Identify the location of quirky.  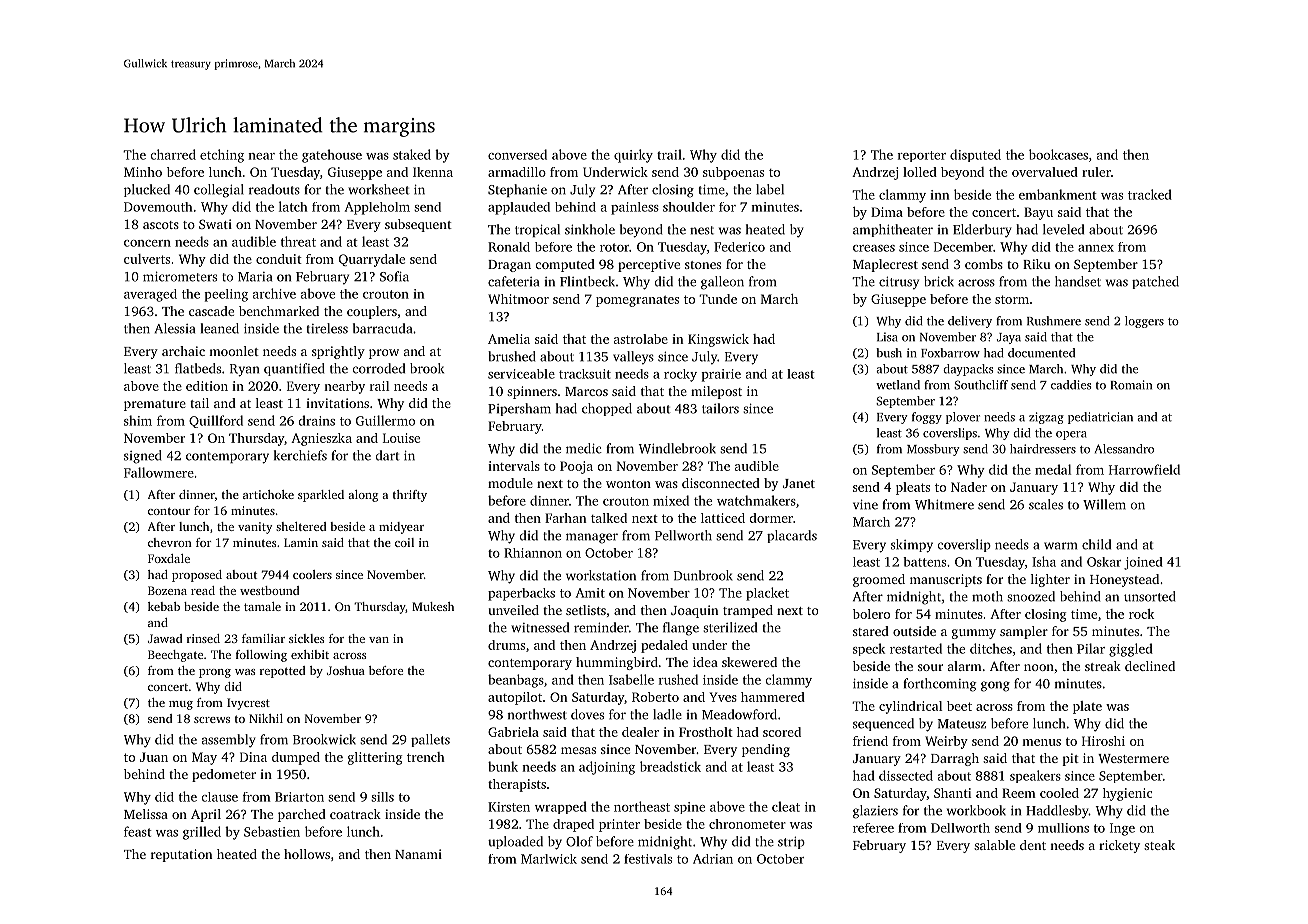
(633, 156).
